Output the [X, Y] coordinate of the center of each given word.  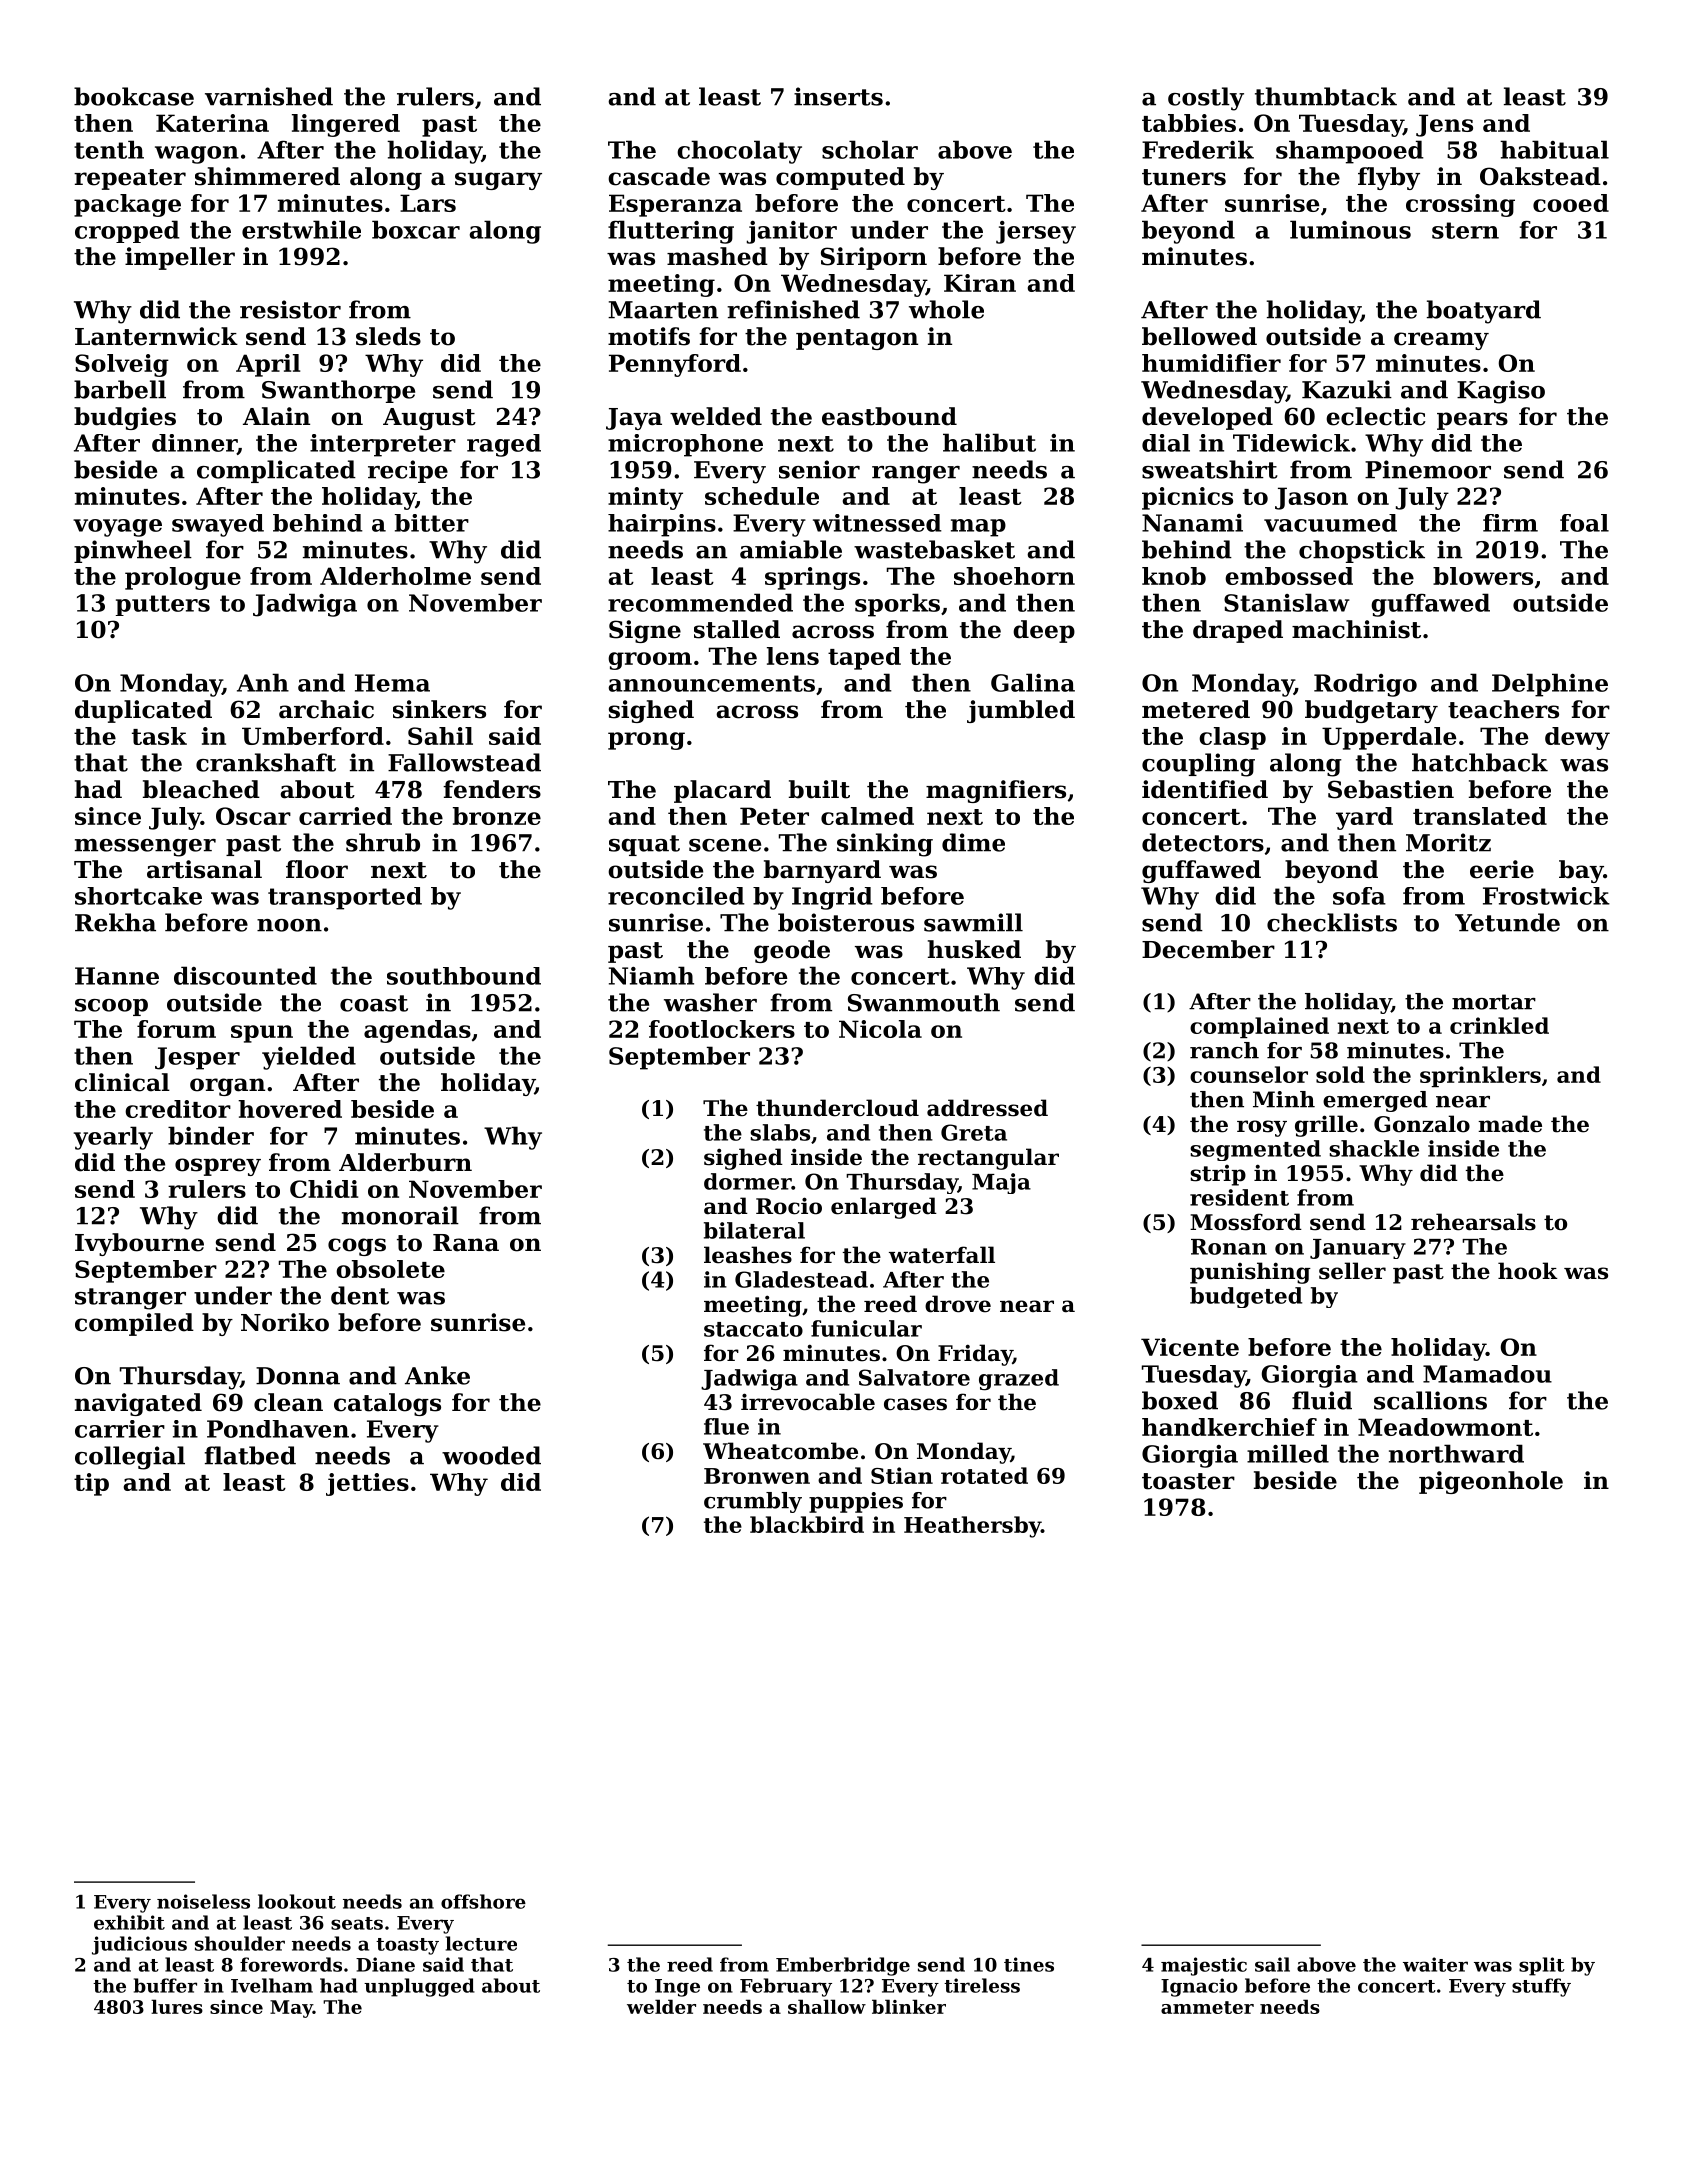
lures [177, 2006]
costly [1206, 99]
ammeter [1207, 2007]
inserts [838, 96]
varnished [269, 96]
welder [661, 2006]
